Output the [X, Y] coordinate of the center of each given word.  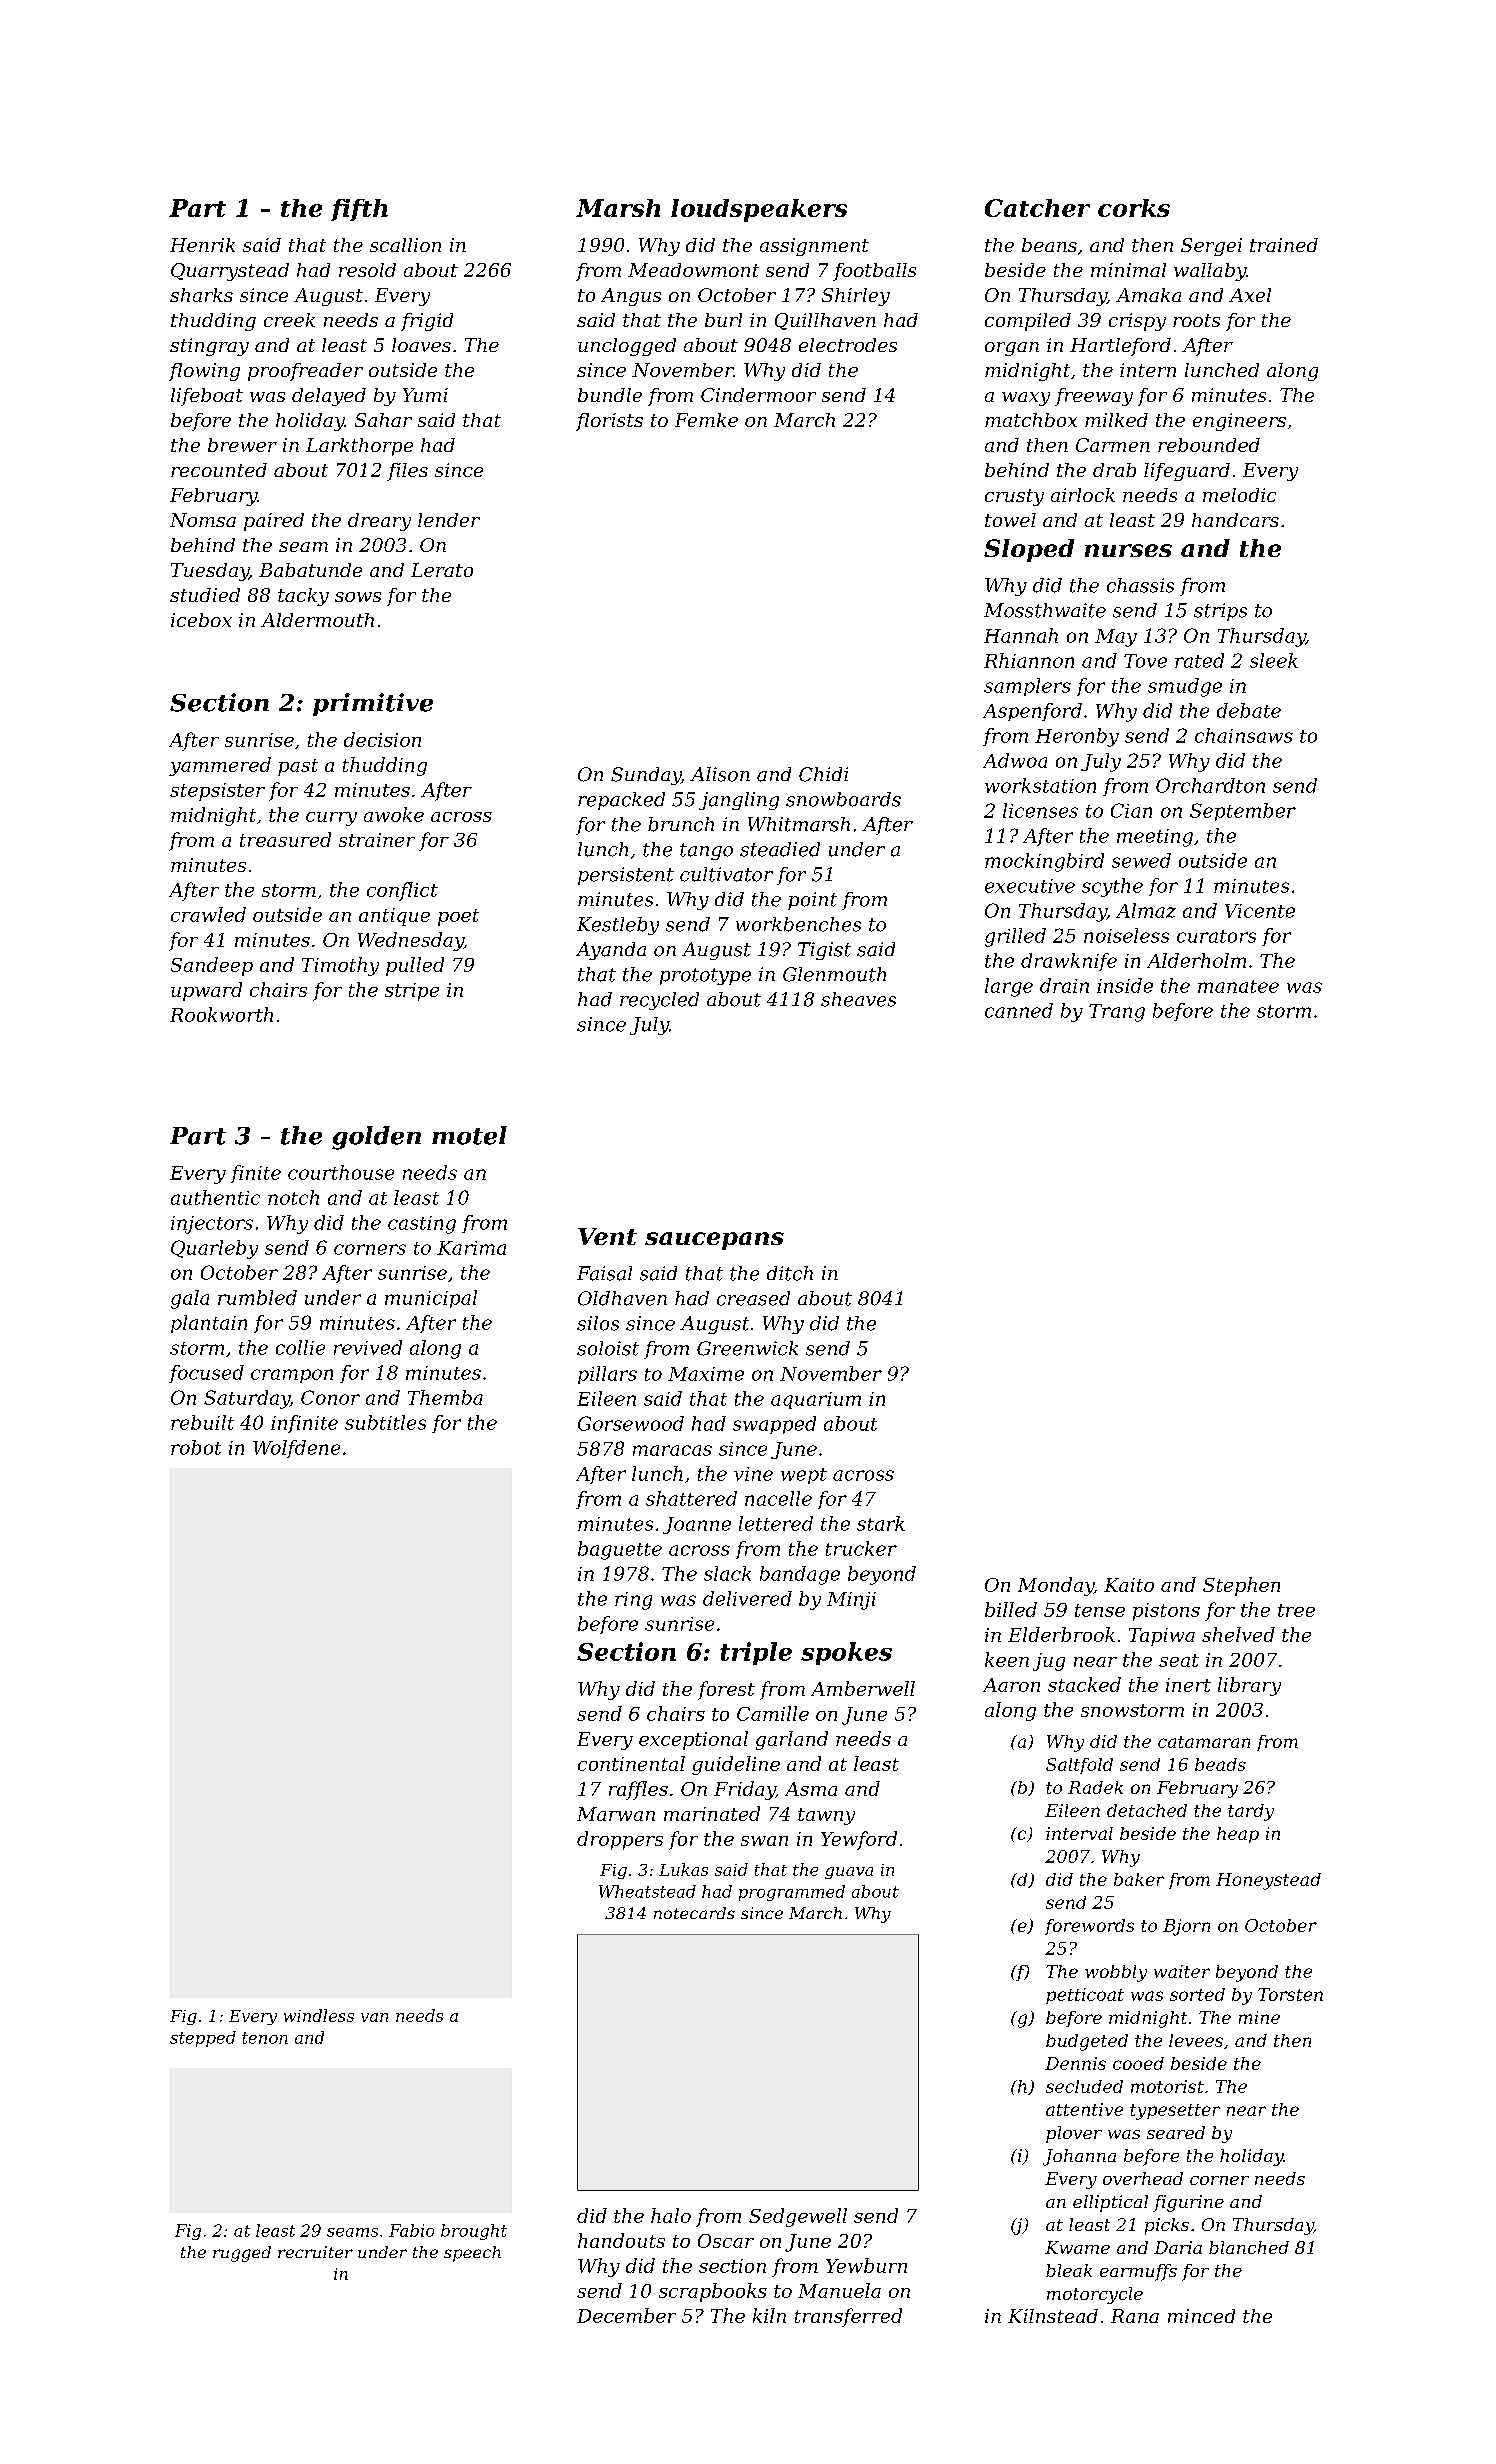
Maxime [706, 1374]
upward [206, 991]
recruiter [315, 2252]
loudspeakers [759, 210]
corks [1134, 208]
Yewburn [866, 2265]
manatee [1238, 986]
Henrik [202, 245]
